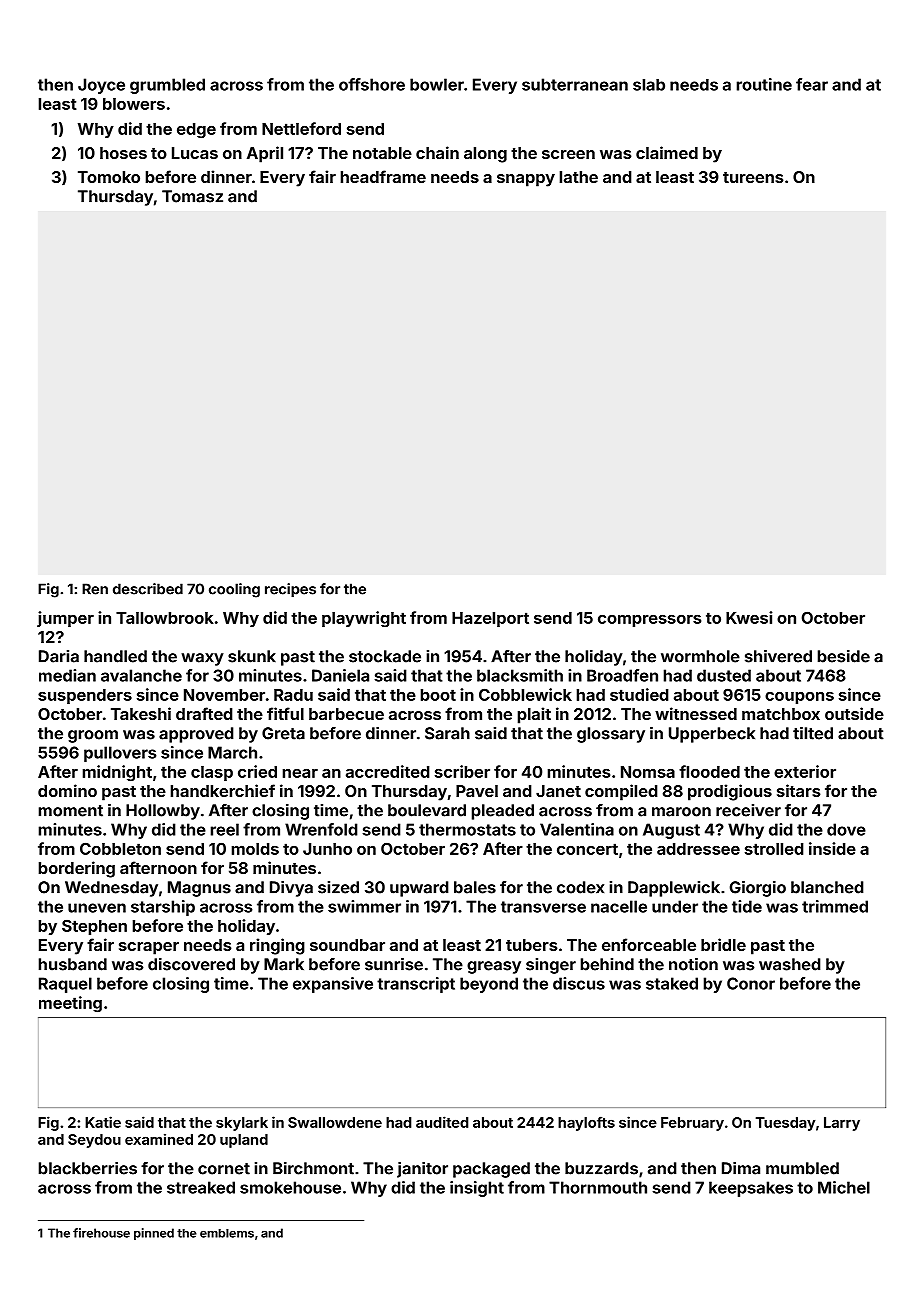  What do you see at coordinates (579, 177) in the screenshot?
I see `lathe` at bounding box center [579, 177].
